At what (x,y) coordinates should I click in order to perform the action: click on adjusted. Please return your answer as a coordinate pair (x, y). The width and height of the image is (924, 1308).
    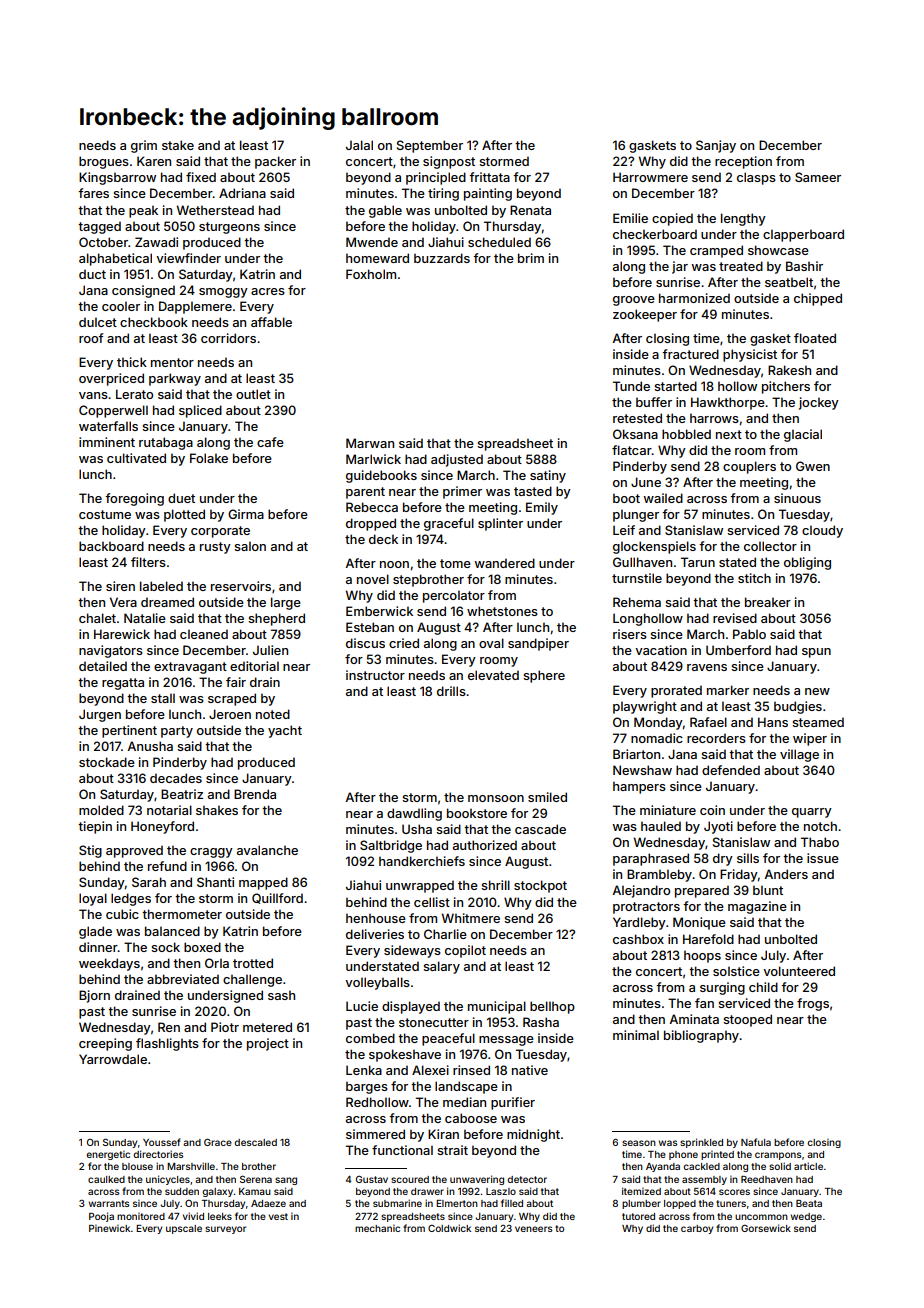
    Looking at the image, I should click on (457, 460).
